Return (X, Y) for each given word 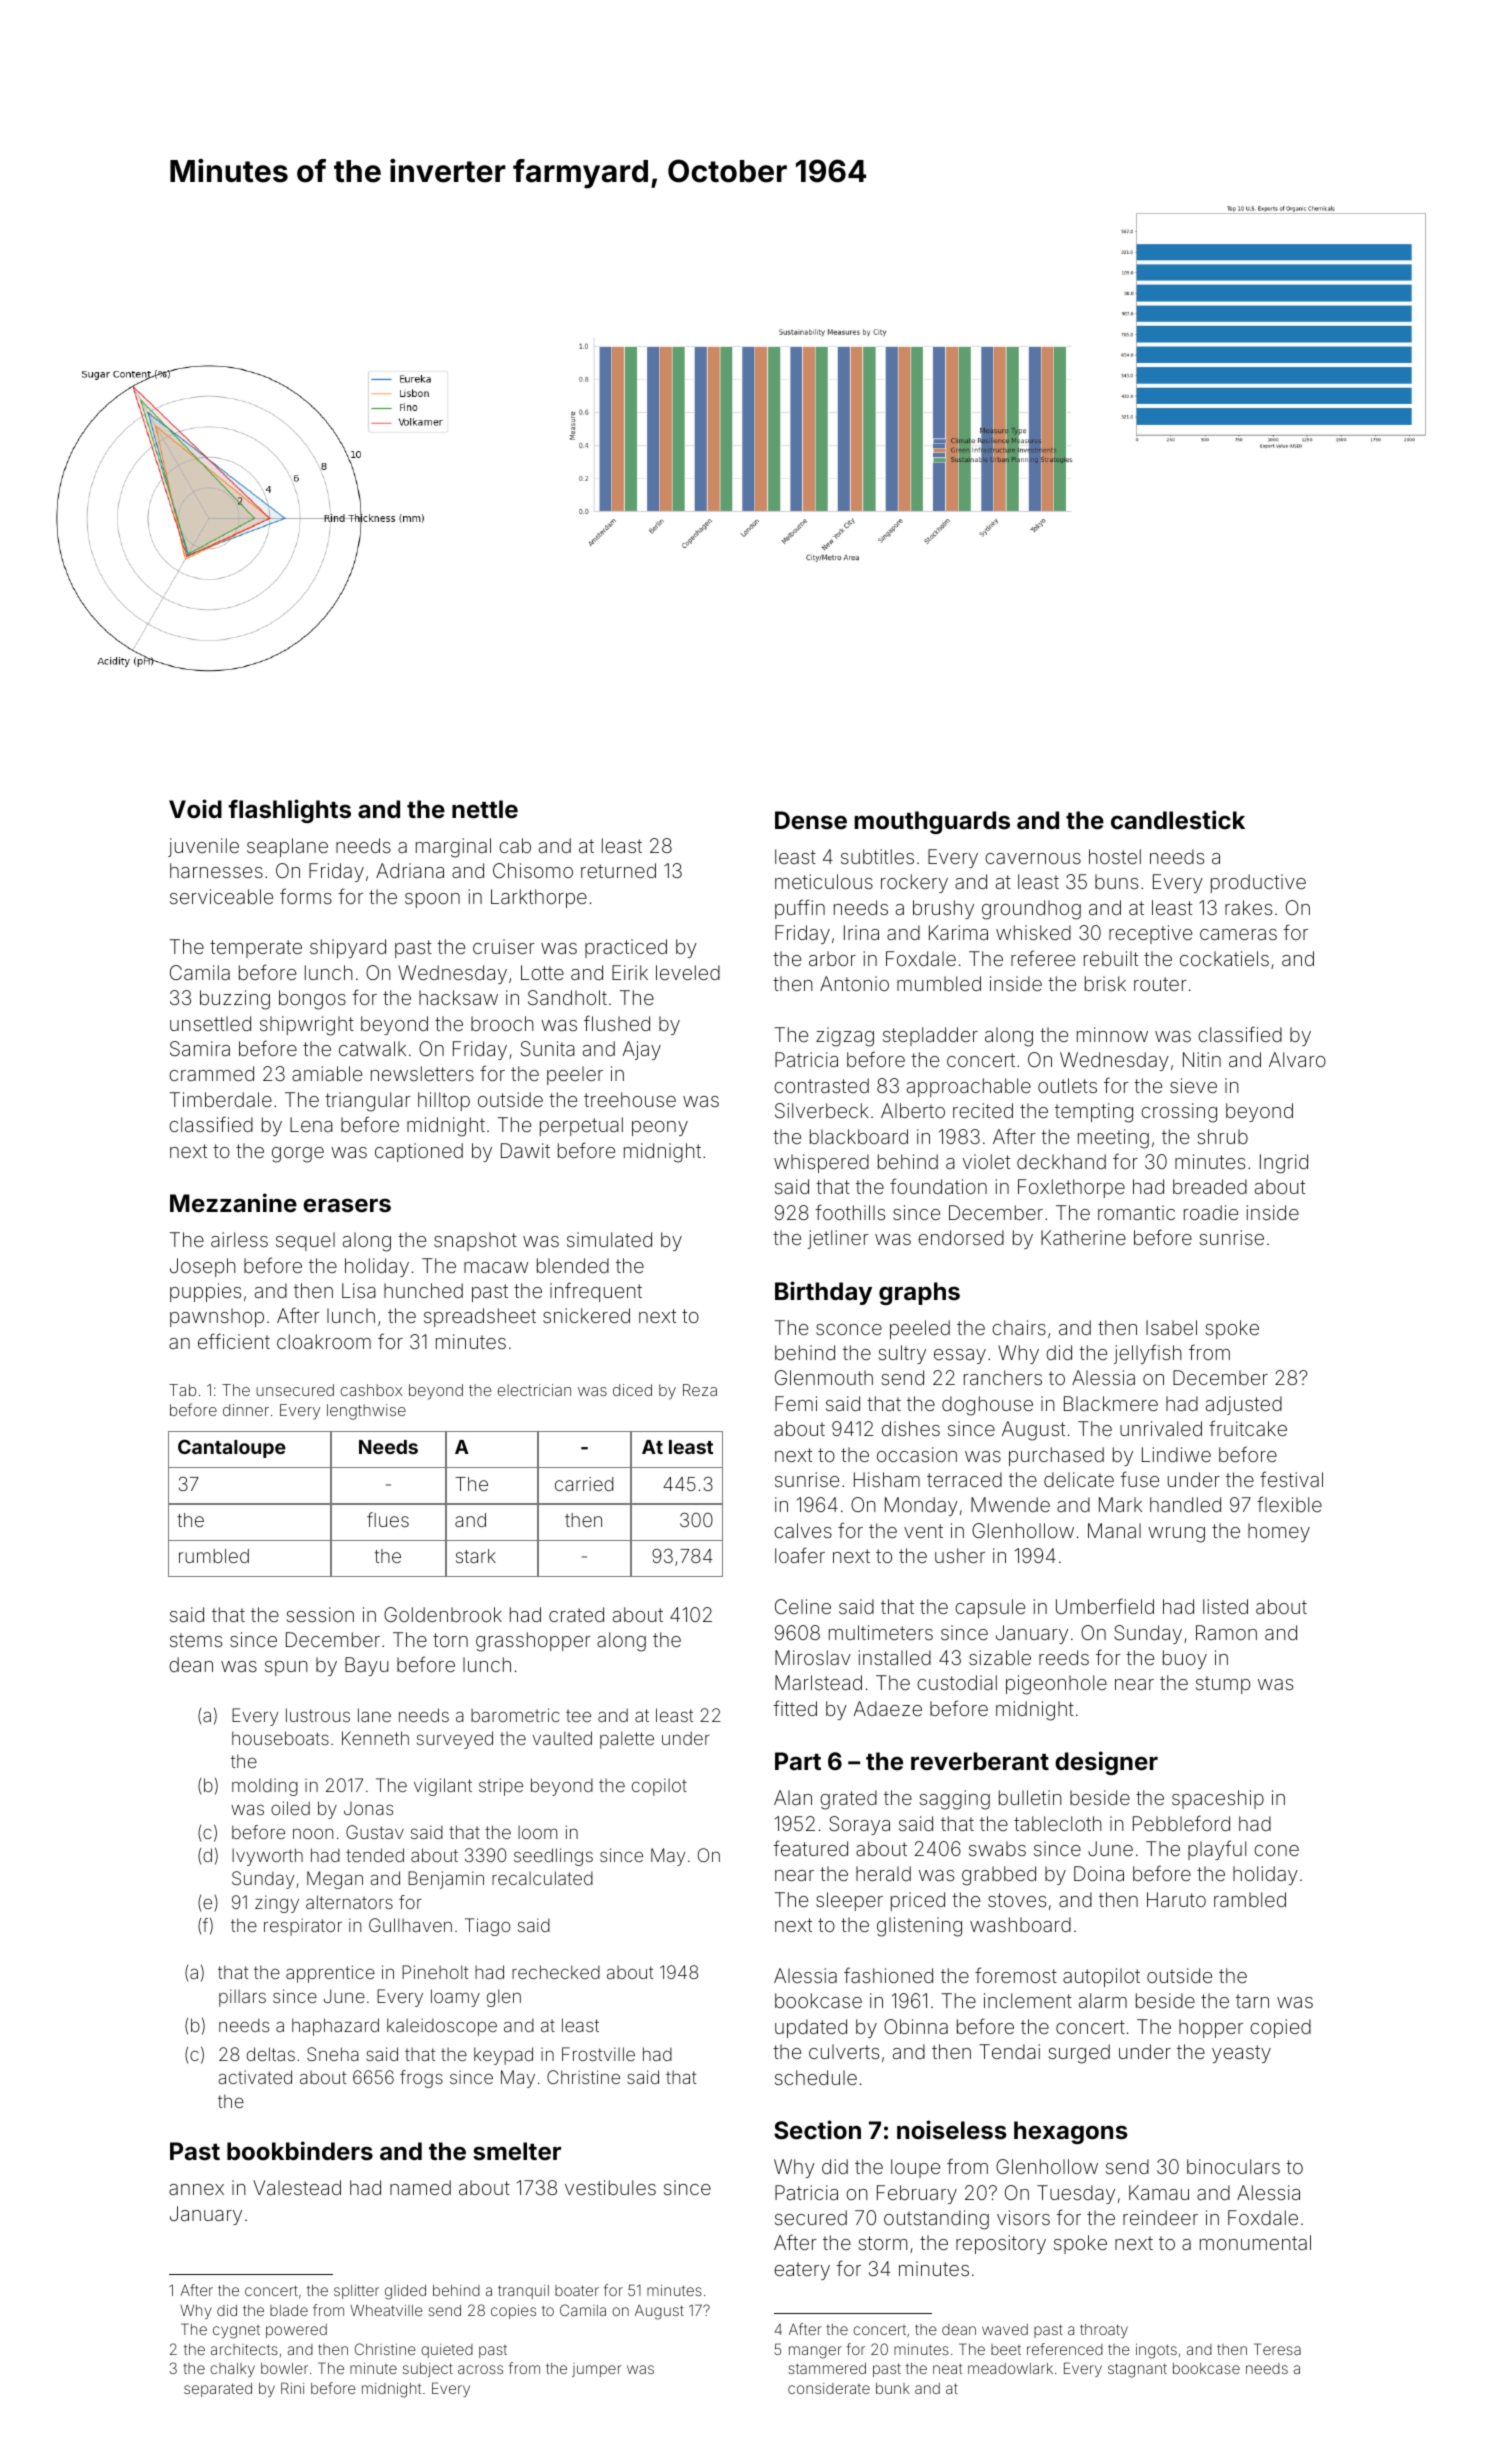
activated (255, 2077)
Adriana (410, 870)
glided (405, 2292)
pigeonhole (1056, 1685)
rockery (914, 883)
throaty (1104, 2331)
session (320, 1614)
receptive (1150, 934)
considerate (829, 2388)
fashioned (888, 1975)
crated (576, 1614)
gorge (298, 1155)
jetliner (838, 1239)
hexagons (1071, 2132)
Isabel (1171, 1327)
